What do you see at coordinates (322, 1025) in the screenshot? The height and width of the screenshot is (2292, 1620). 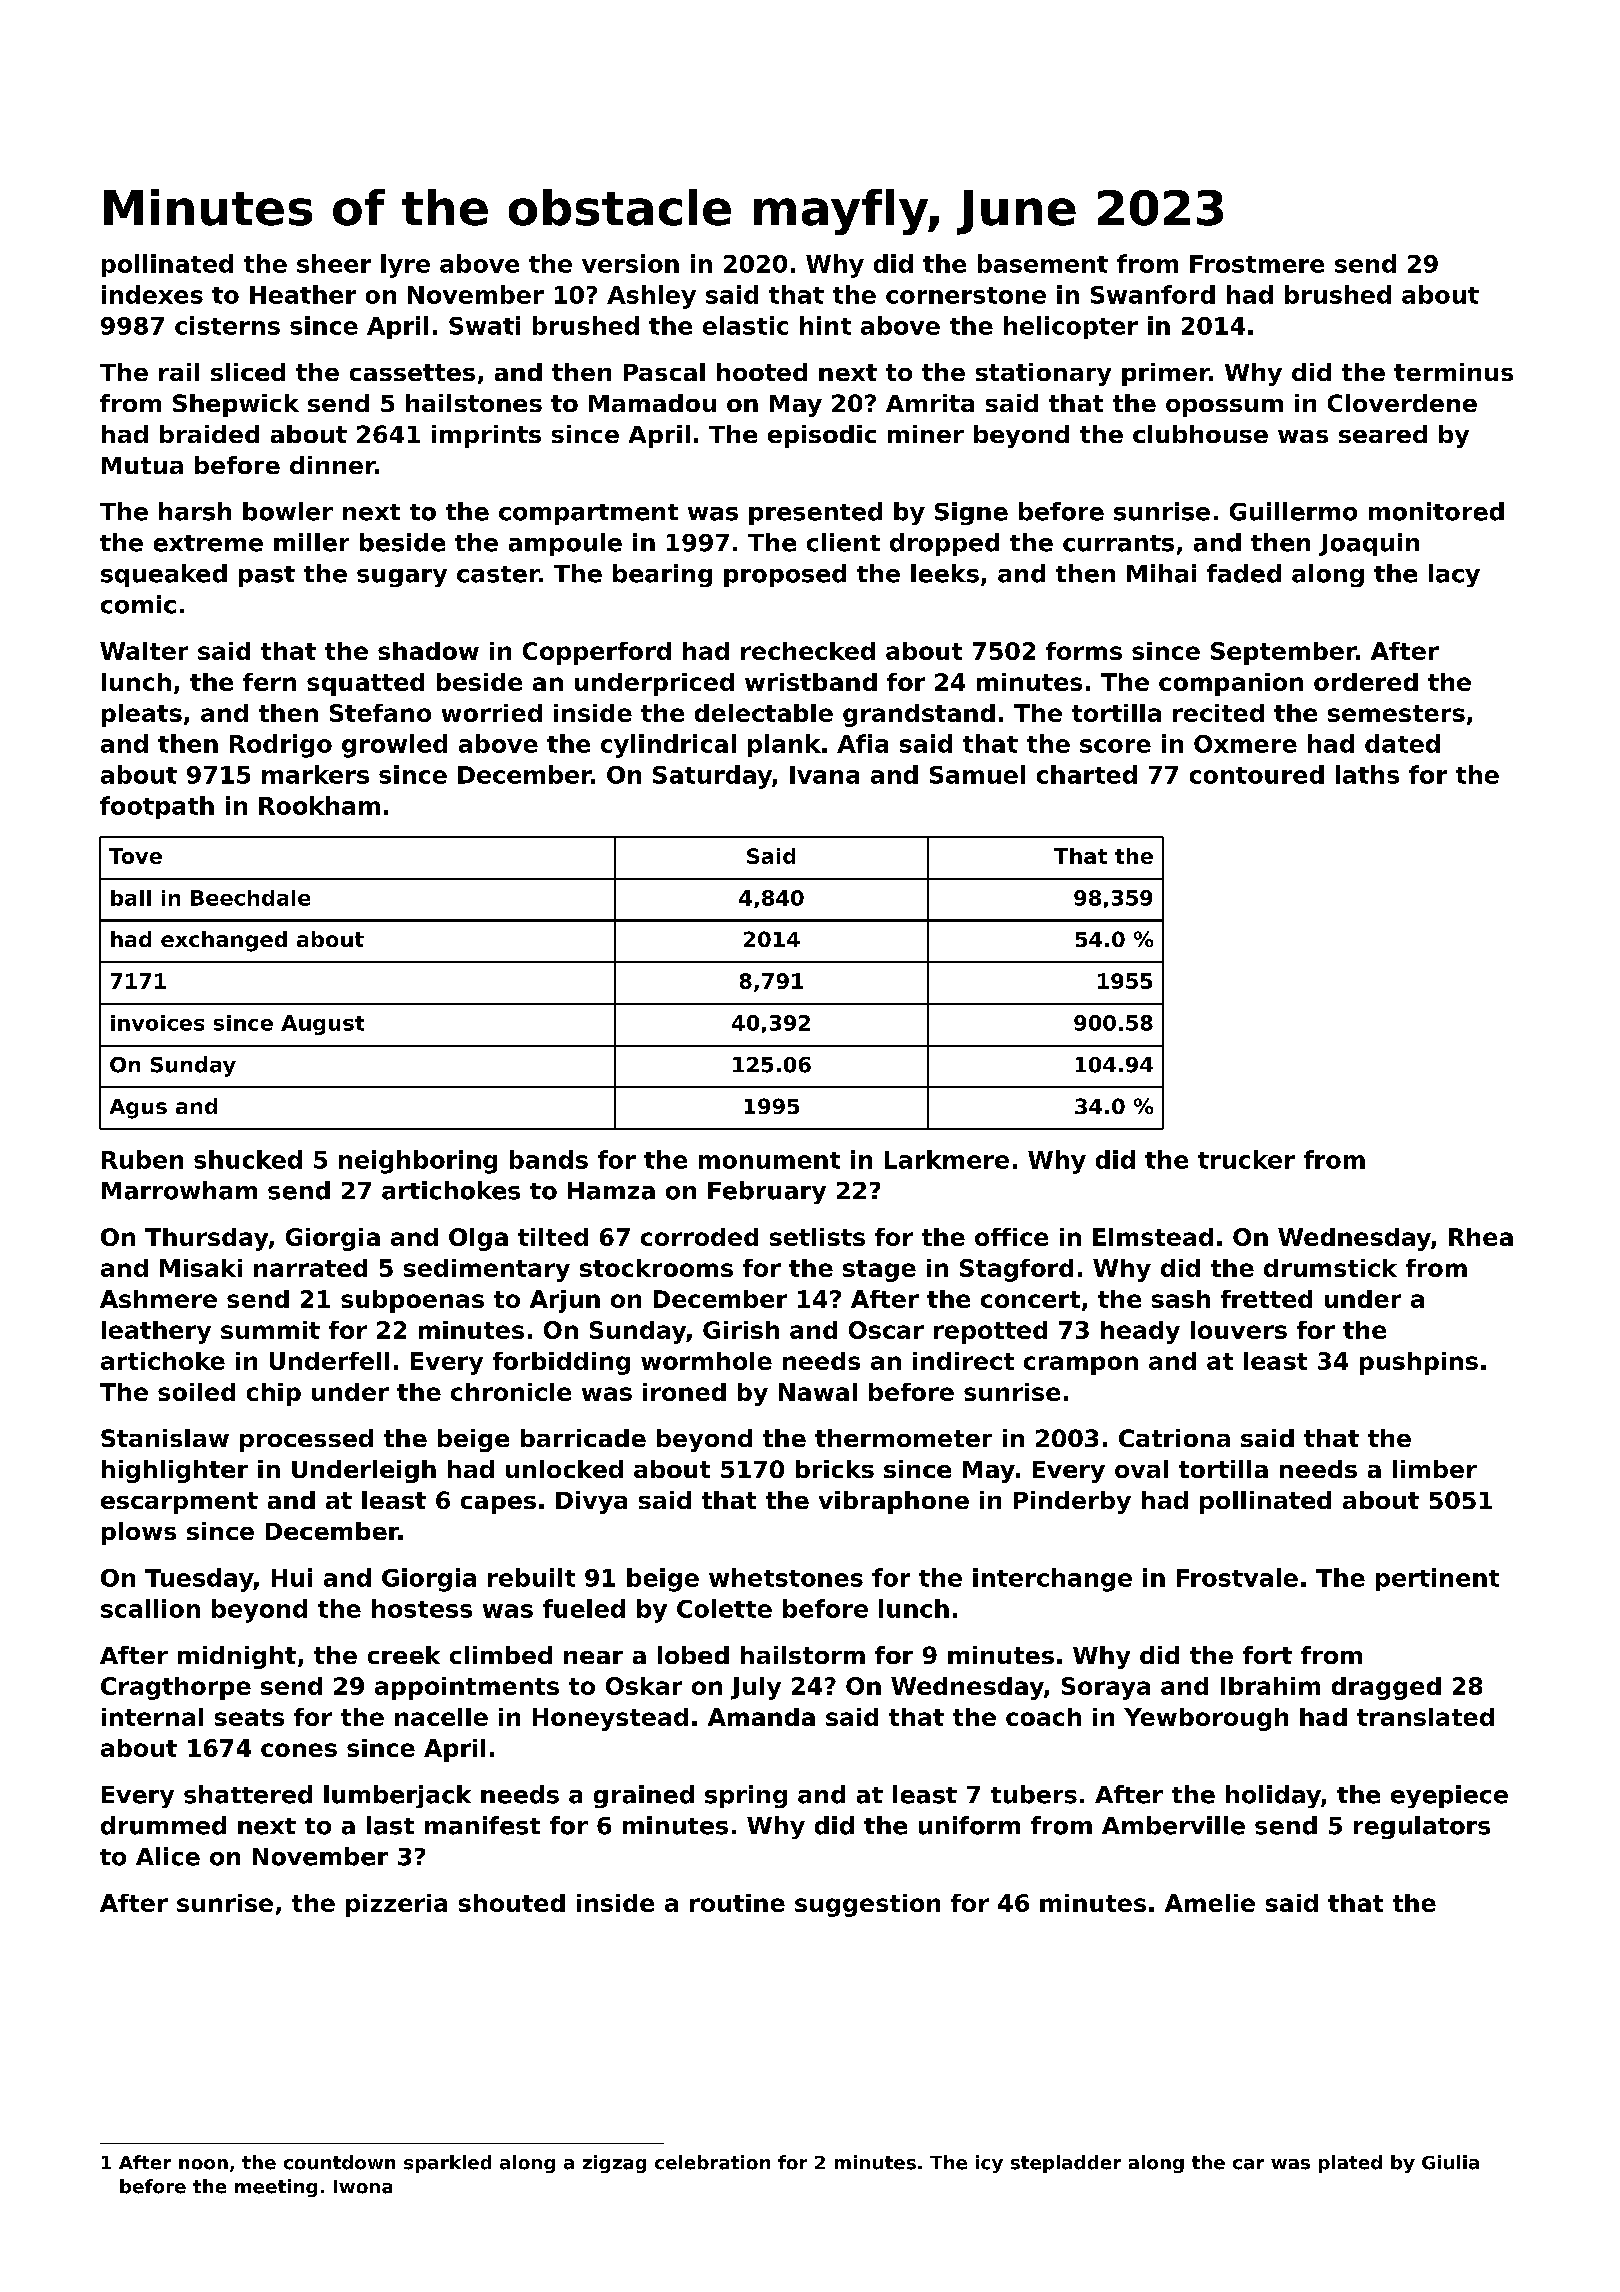 I see `August` at bounding box center [322, 1025].
